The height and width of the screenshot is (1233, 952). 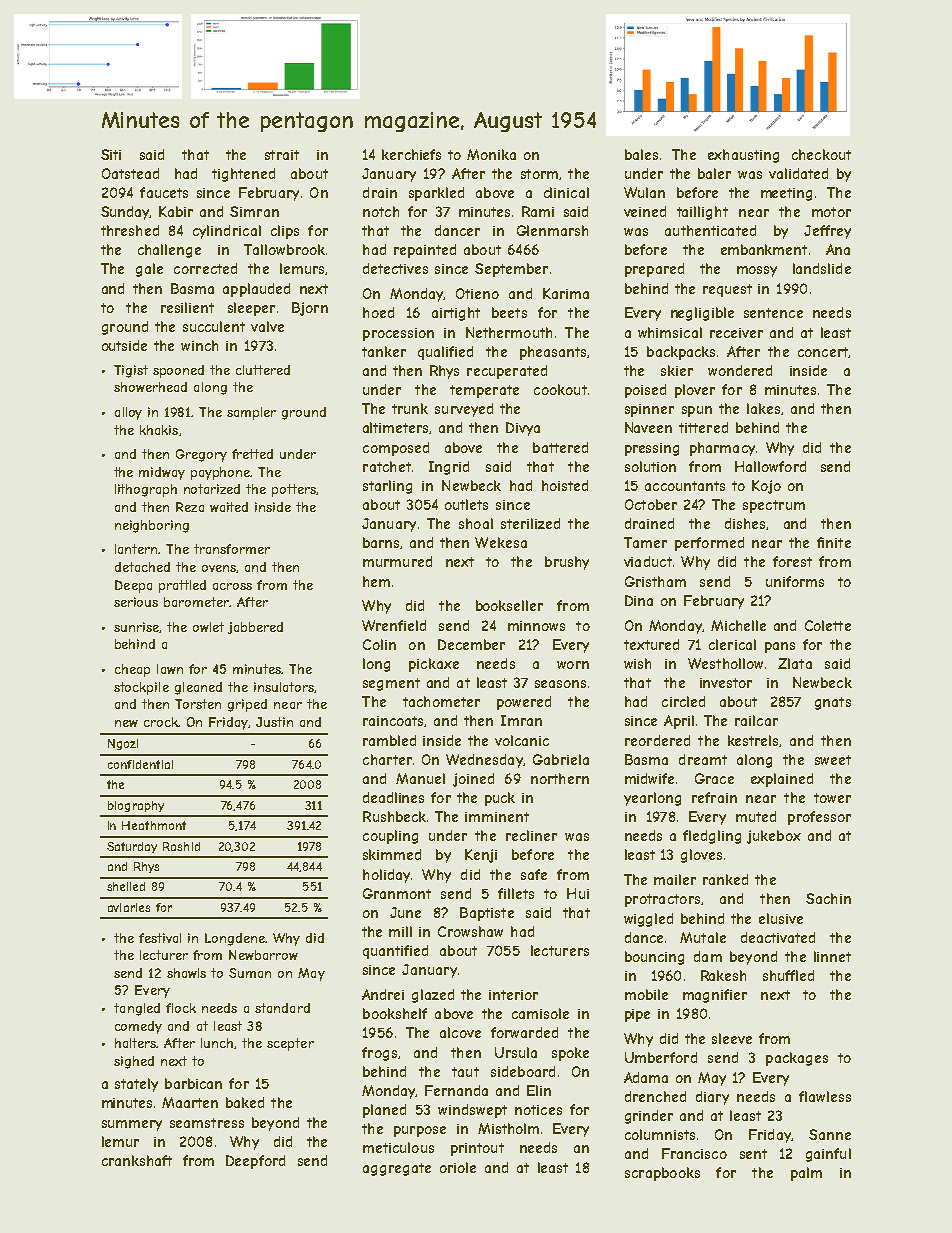 What do you see at coordinates (245, 1102) in the screenshot?
I see `baked` at bounding box center [245, 1102].
